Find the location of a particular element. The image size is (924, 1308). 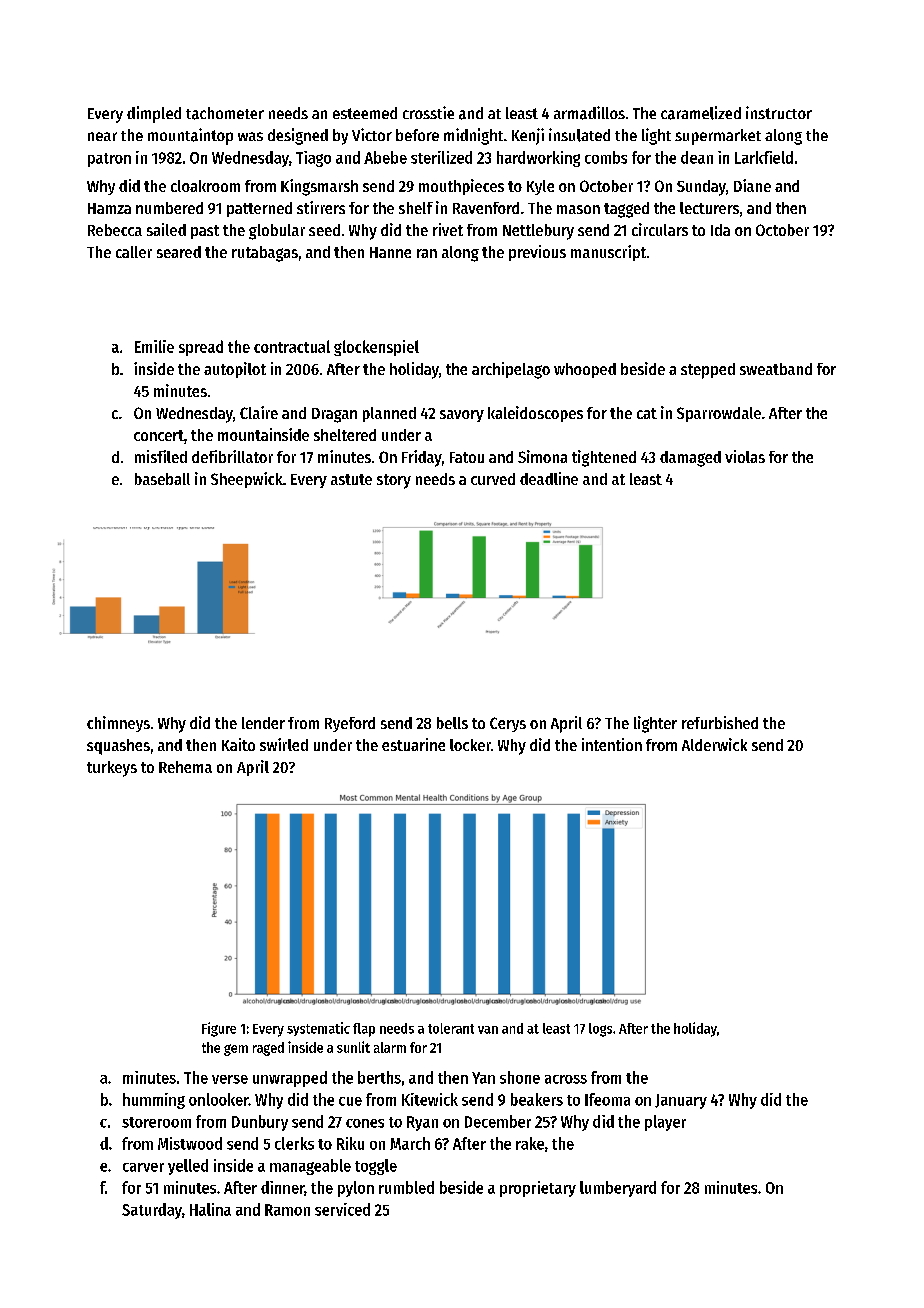

archipelago is located at coordinates (511, 370).
